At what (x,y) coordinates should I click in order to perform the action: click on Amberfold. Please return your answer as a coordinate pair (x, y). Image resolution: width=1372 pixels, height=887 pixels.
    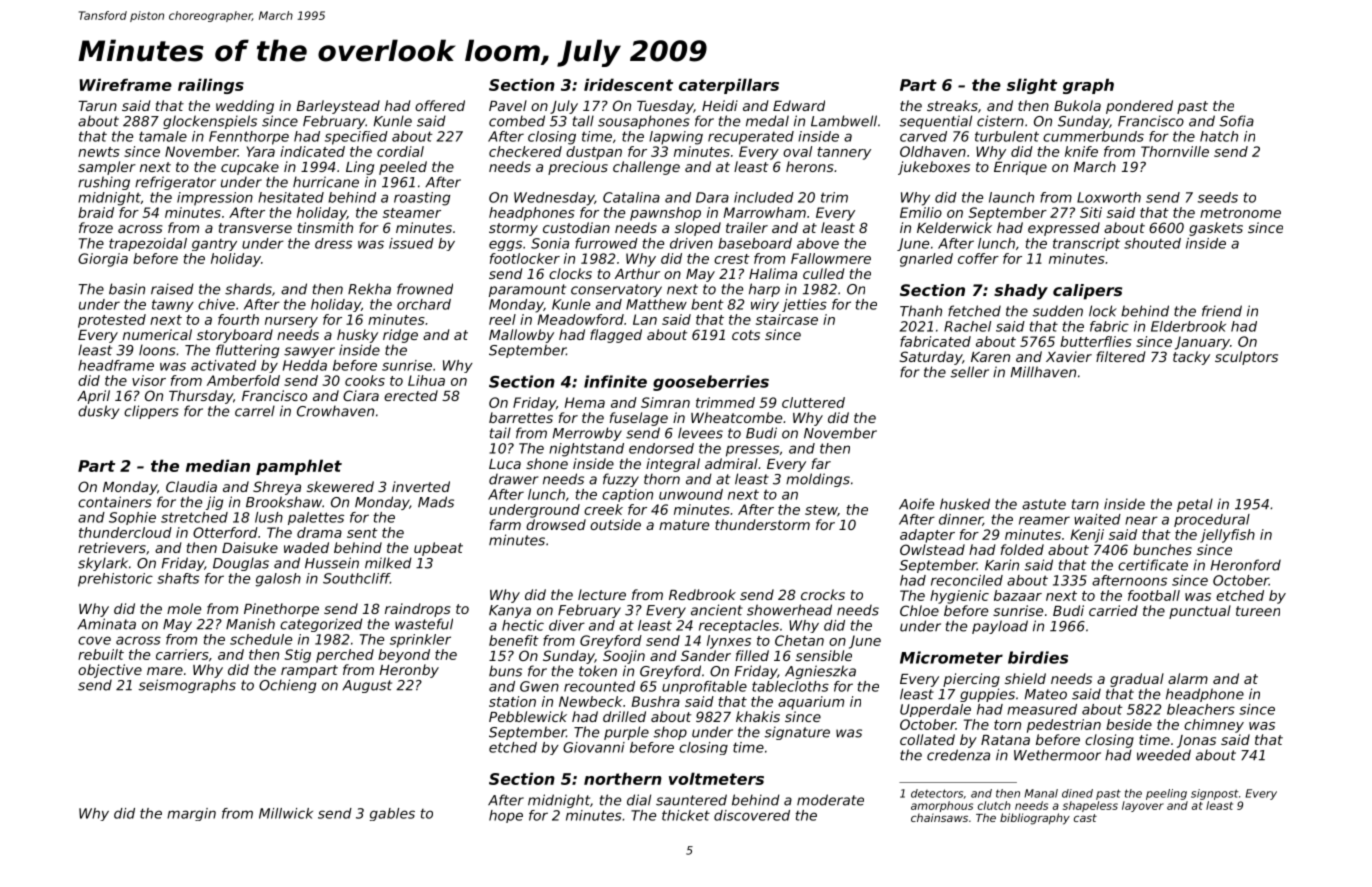
    Looking at the image, I should click on (243, 380).
